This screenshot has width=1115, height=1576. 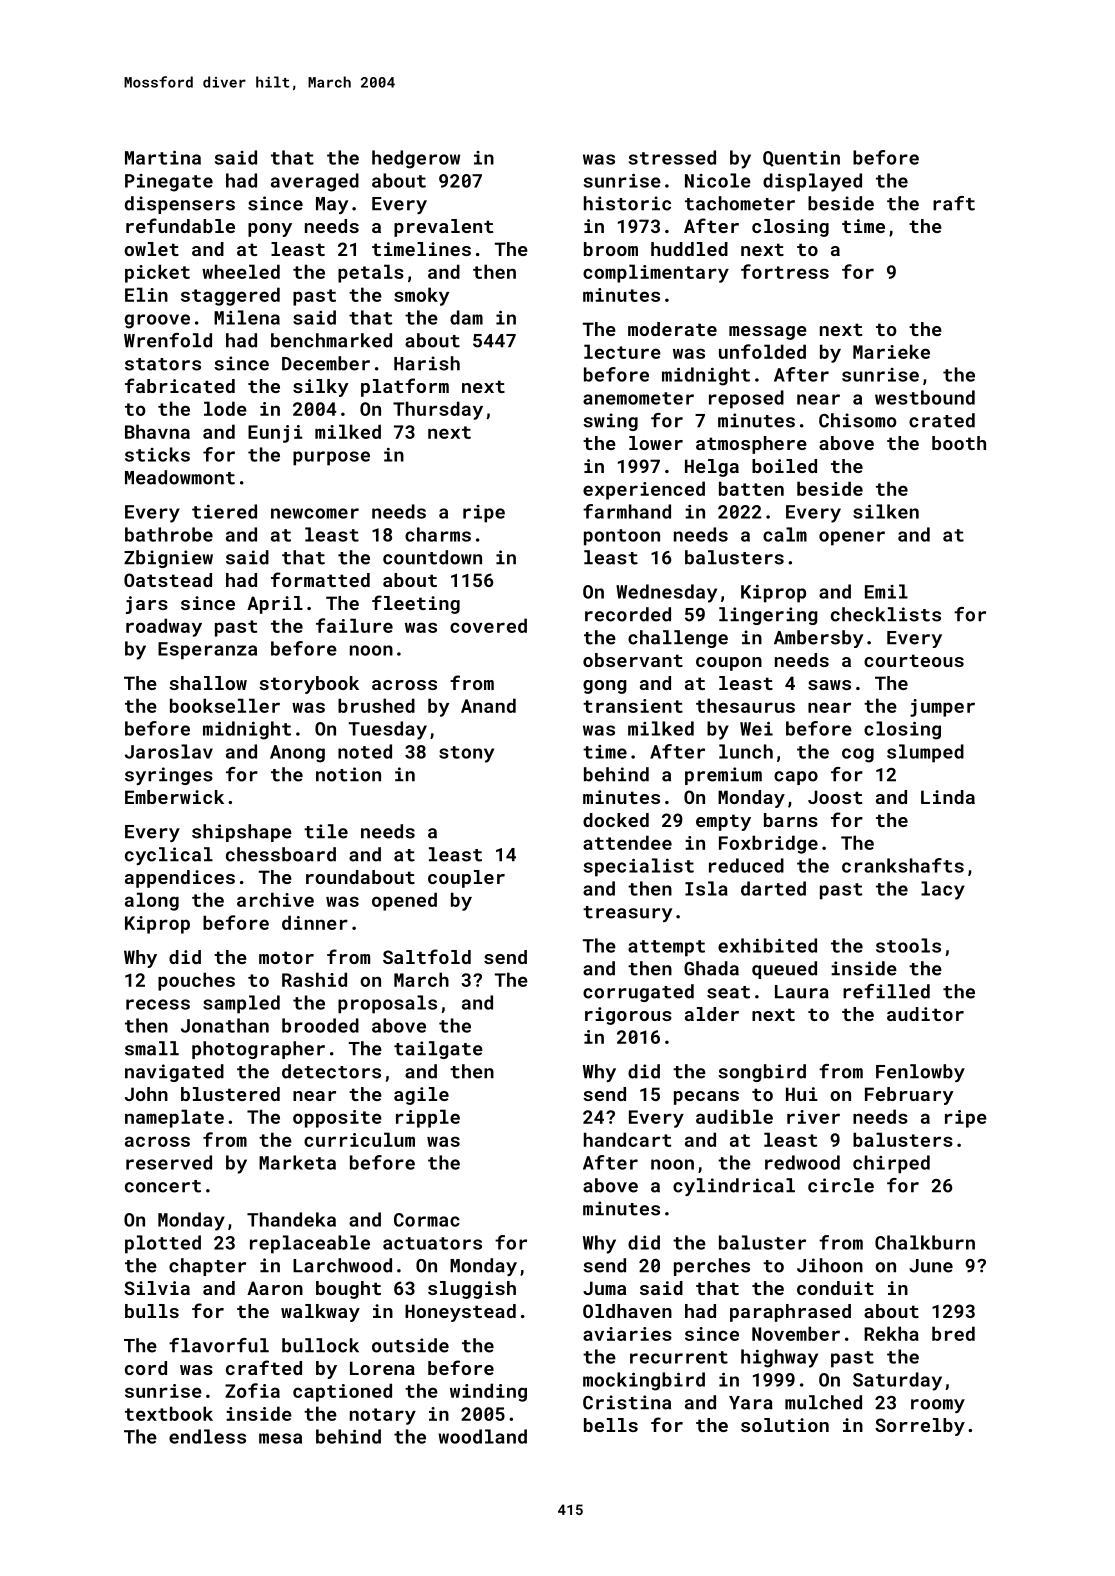 I want to click on purpose, so click(x=331, y=458).
